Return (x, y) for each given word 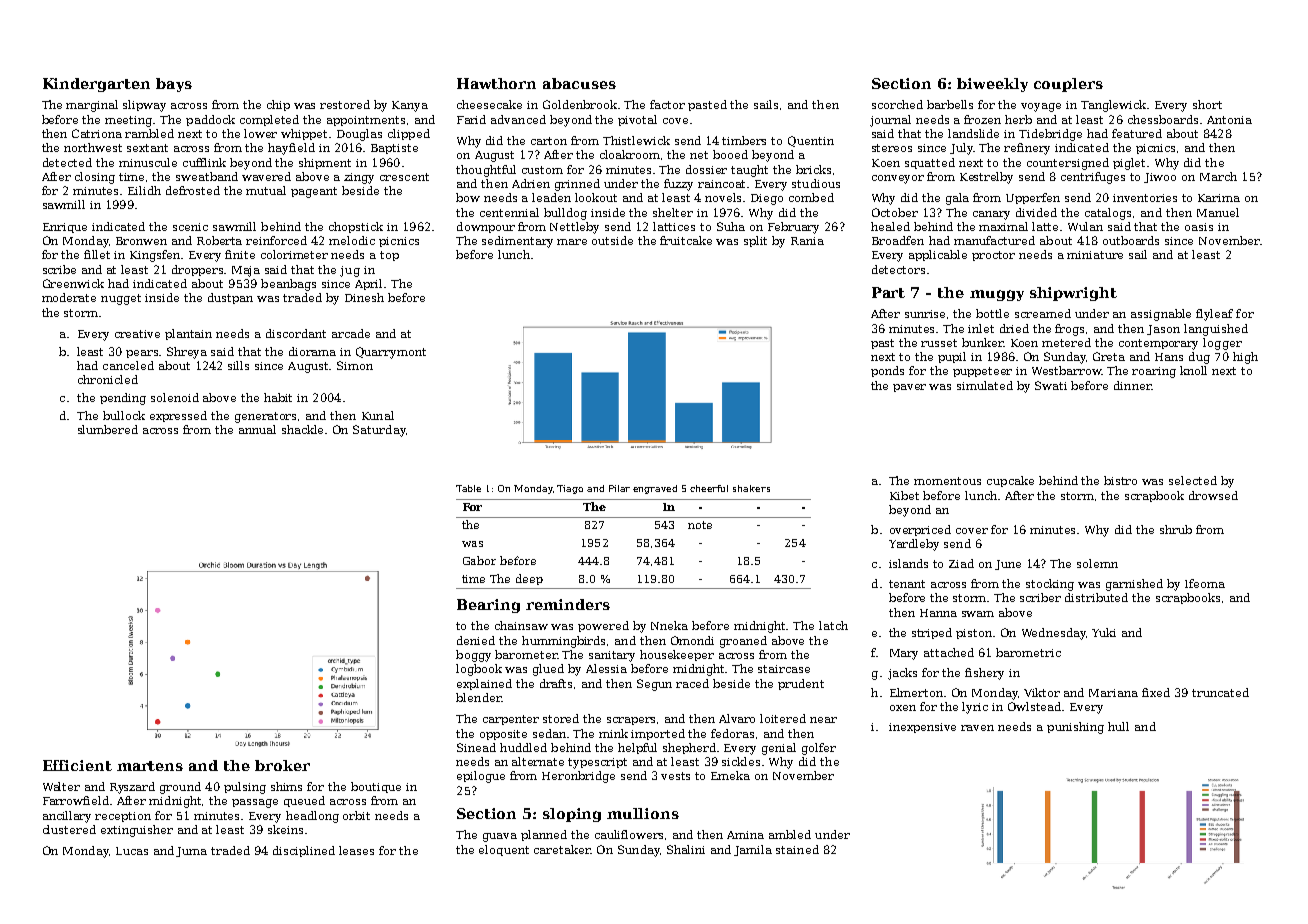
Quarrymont (391, 353)
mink (613, 733)
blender (478, 697)
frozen (982, 119)
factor (667, 104)
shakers (751, 488)
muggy (997, 295)
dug (1199, 358)
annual (257, 429)
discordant (296, 333)
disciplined (304, 851)
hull (1118, 726)
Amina (745, 835)
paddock (210, 120)
